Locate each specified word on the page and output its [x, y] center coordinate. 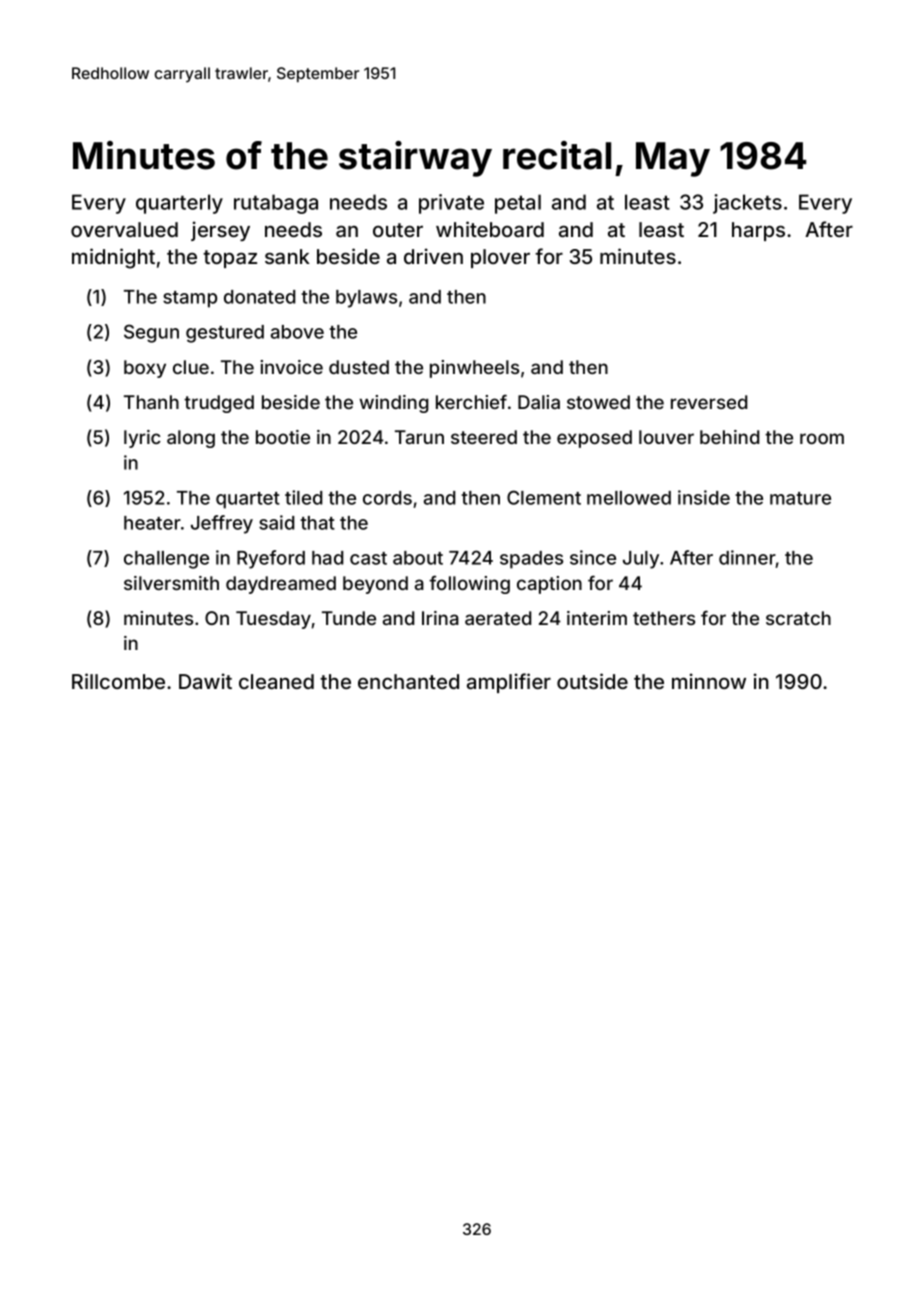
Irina [440, 618]
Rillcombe [118, 681]
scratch [798, 618]
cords [387, 498]
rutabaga [276, 204]
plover [500, 258]
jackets [747, 204]
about [418, 558]
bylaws [366, 299]
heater [152, 523]
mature [800, 498]
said [276, 522]
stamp [190, 299]
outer [398, 230]
